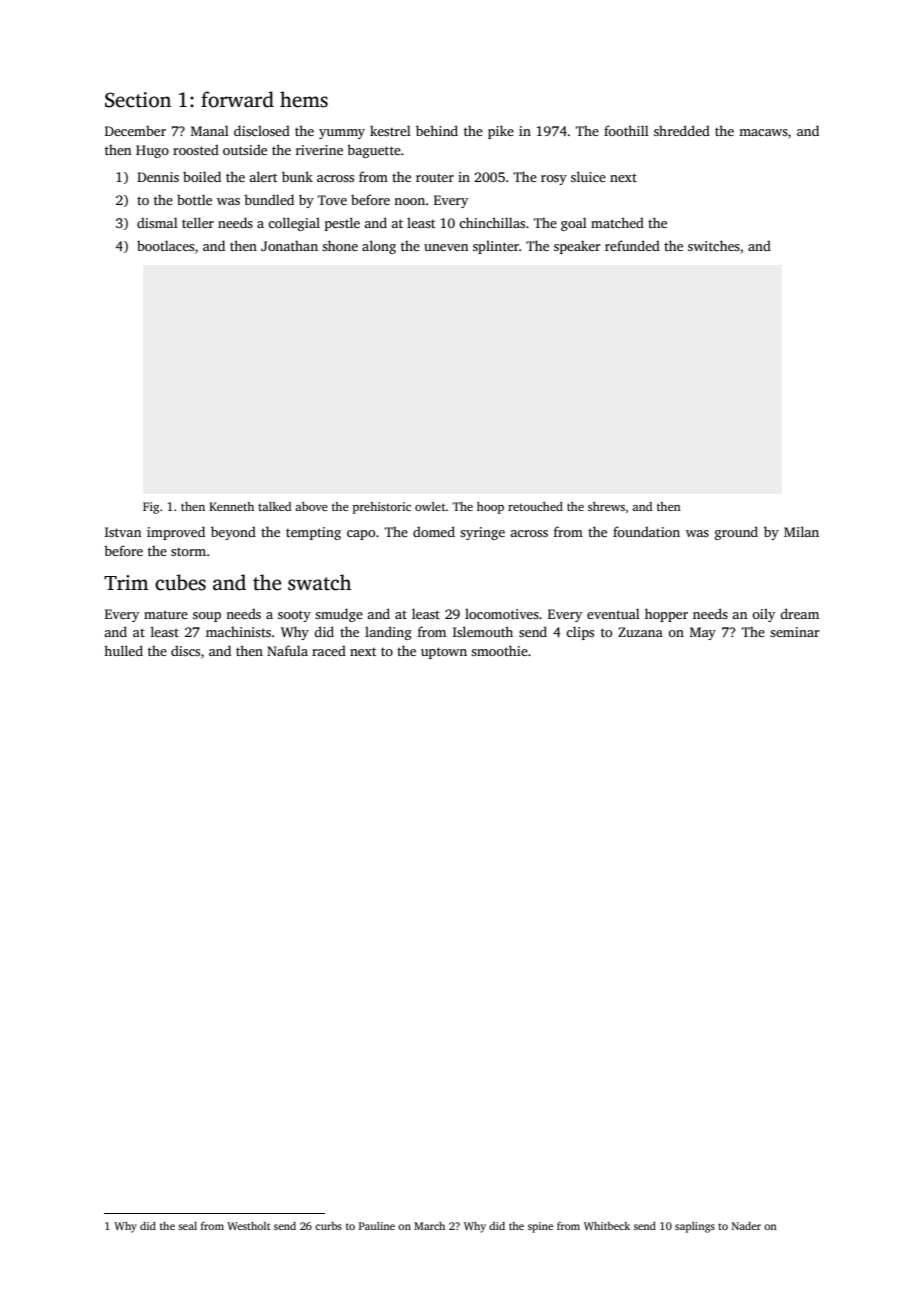 This screenshot has height=1308, width=924. Describe the element at coordinates (502, 613) in the screenshot. I see `locomotives` at that location.
